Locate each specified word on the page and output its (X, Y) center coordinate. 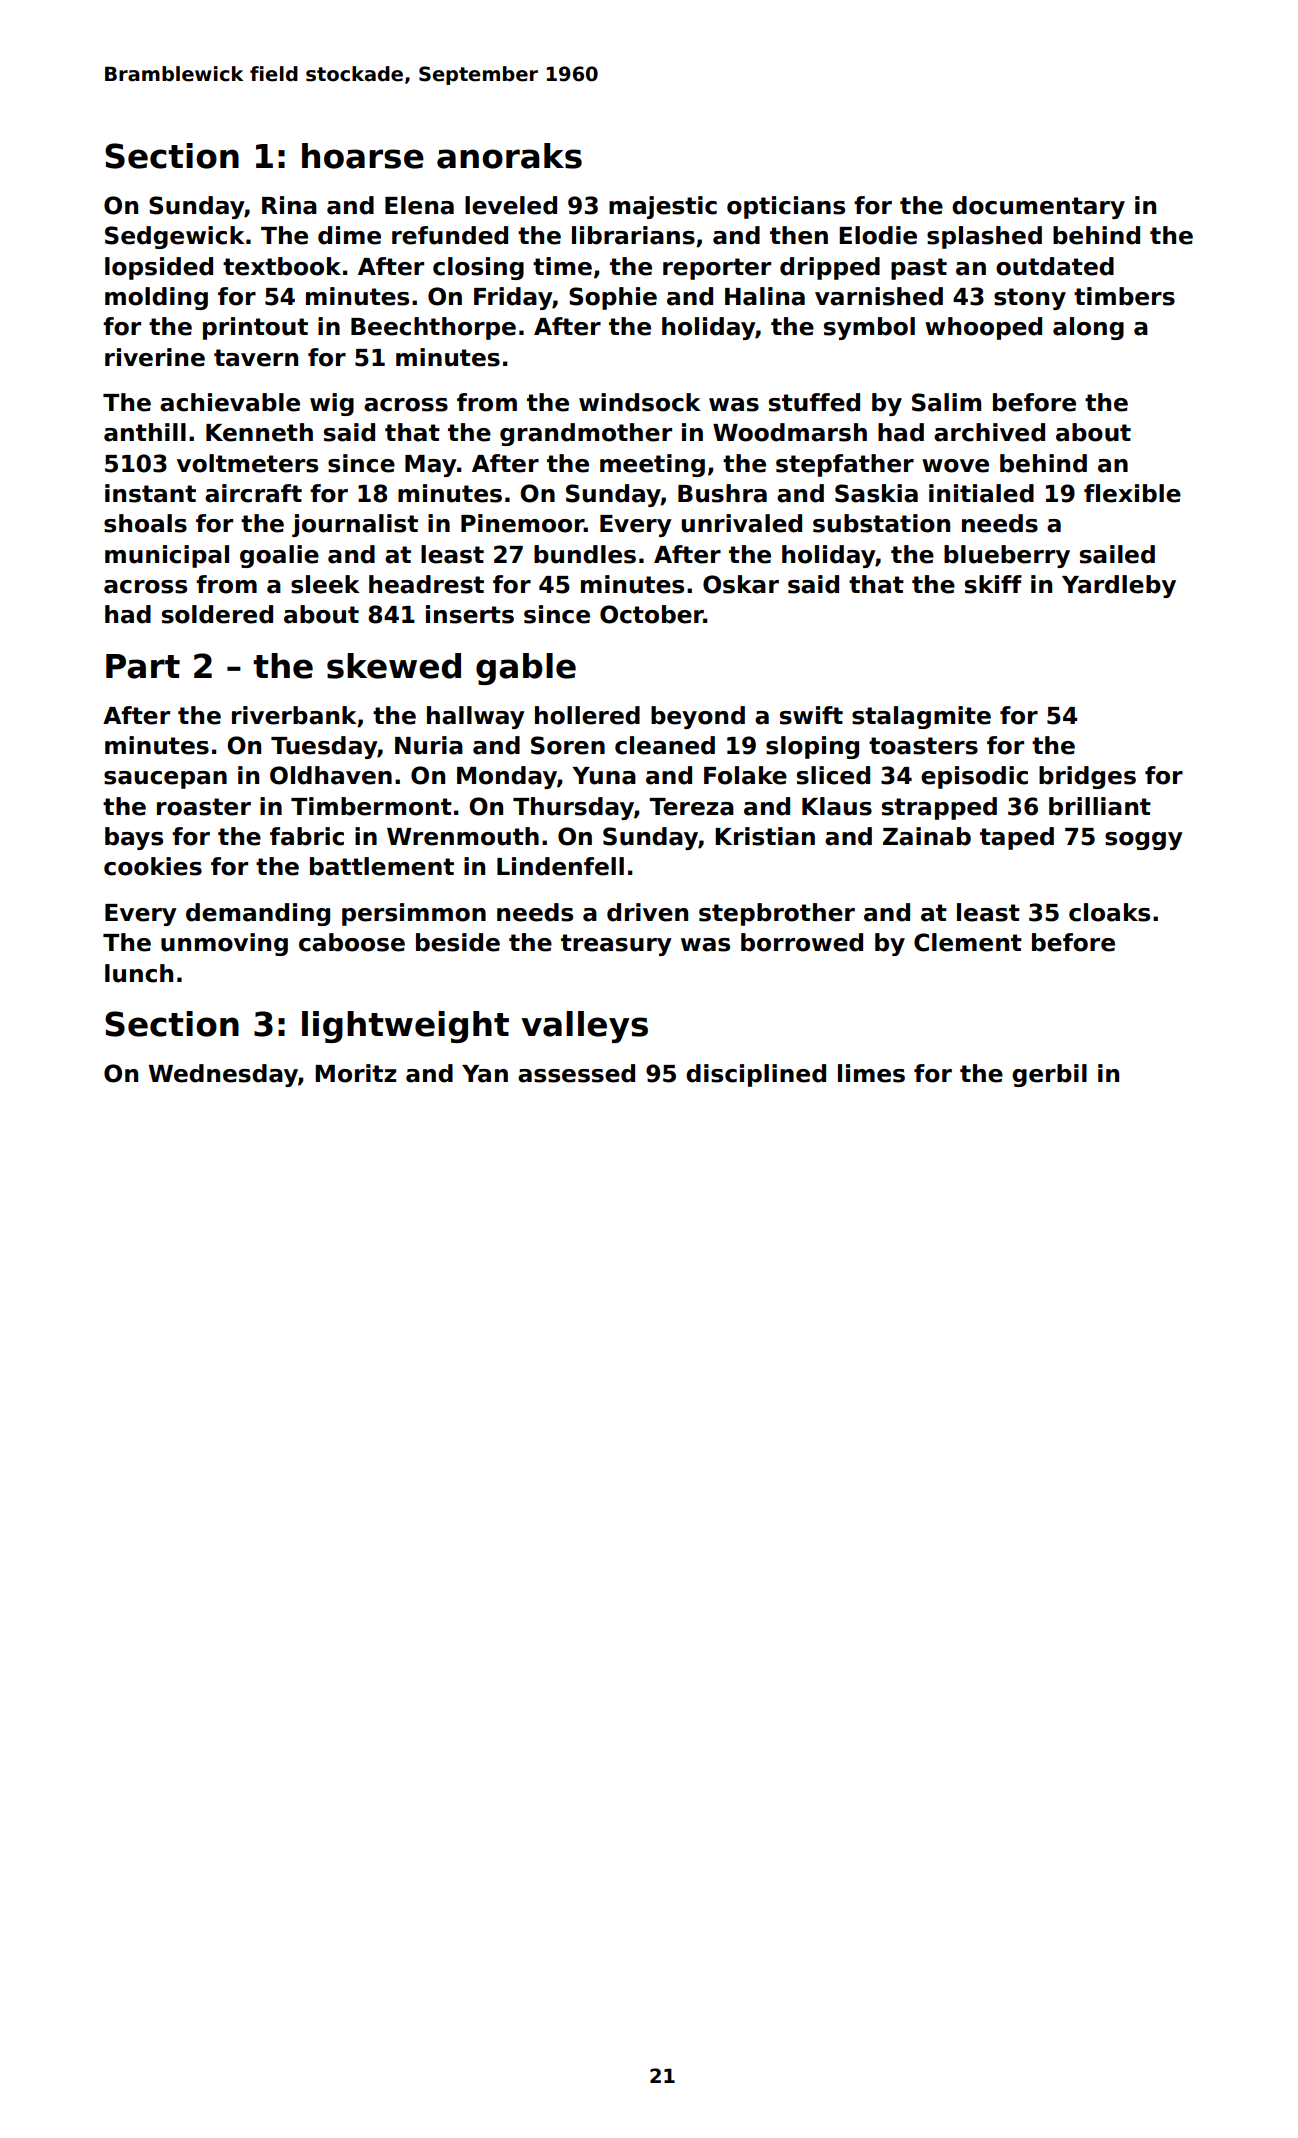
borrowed (802, 942)
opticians (786, 207)
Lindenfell (560, 866)
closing (478, 268)
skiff (993, 584)
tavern (256, 358)
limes (871, 1073)
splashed (984, 237)
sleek (325, 584)
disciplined (756, 1075)
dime (349, 235)
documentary (1038, 207)
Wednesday (223, 1075)
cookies (153, 866)
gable (526, 669)
